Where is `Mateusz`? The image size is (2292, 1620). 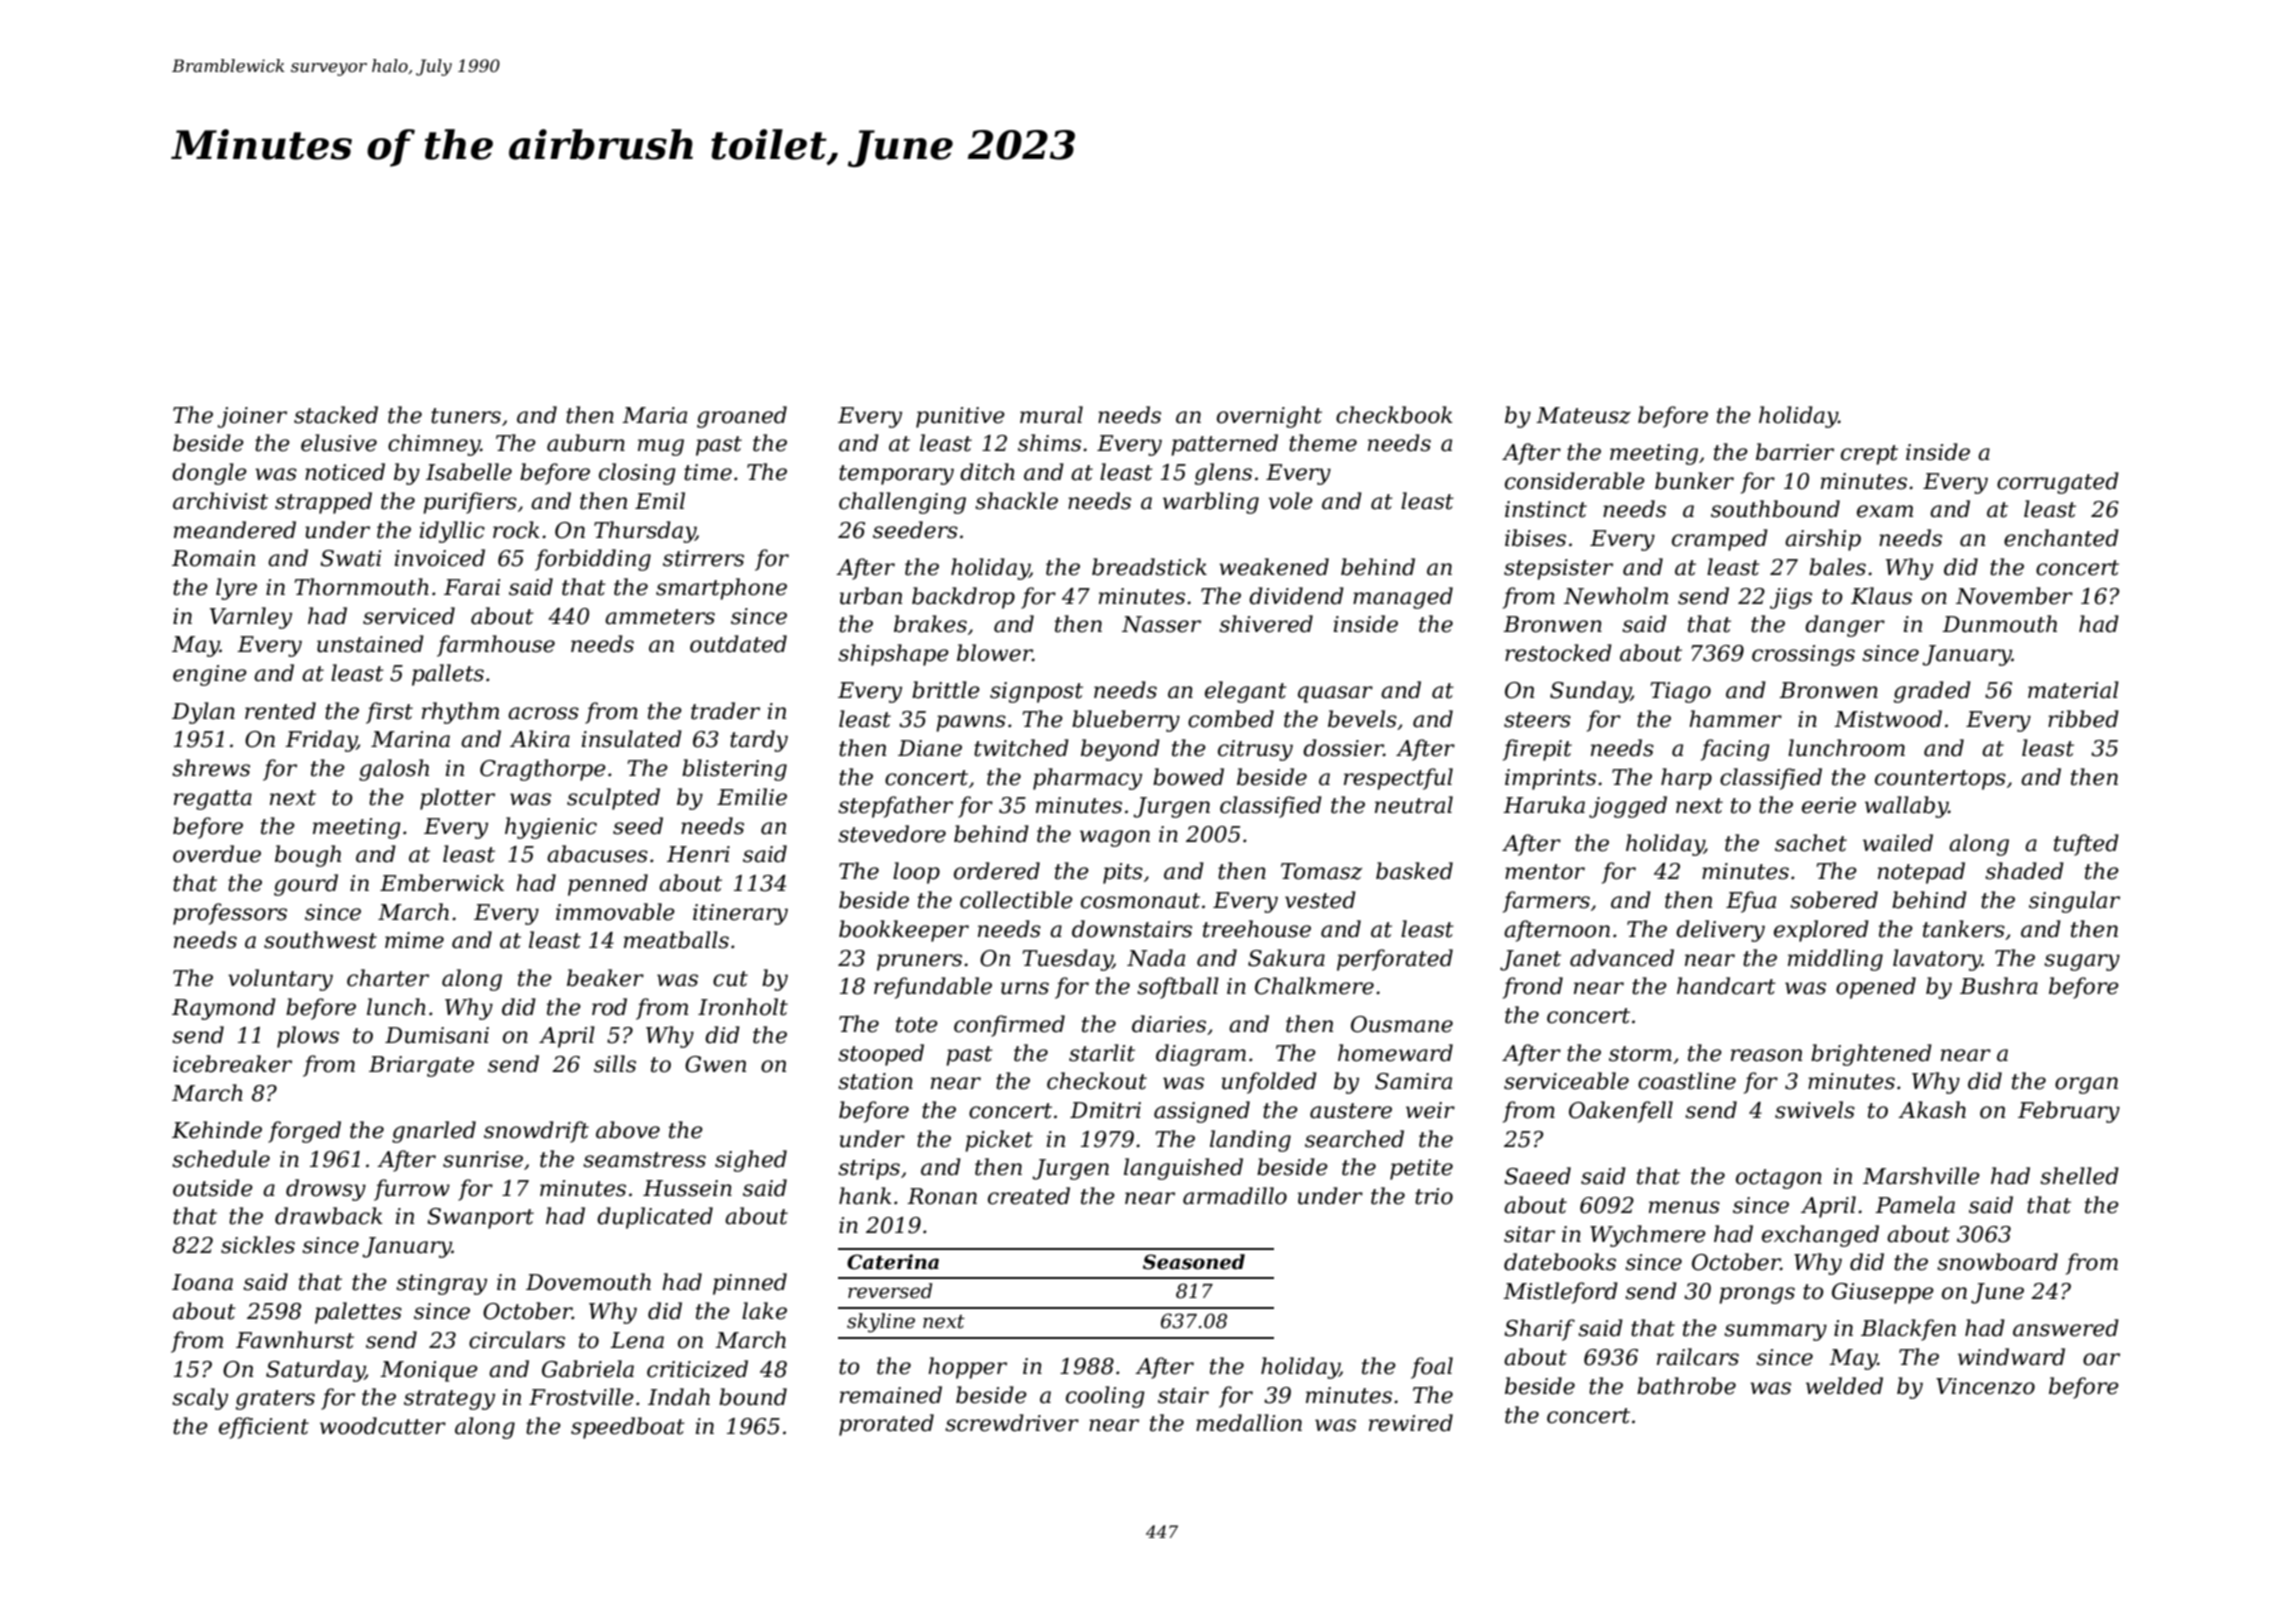
Mateusz is located at coordinates (1583, 415).
